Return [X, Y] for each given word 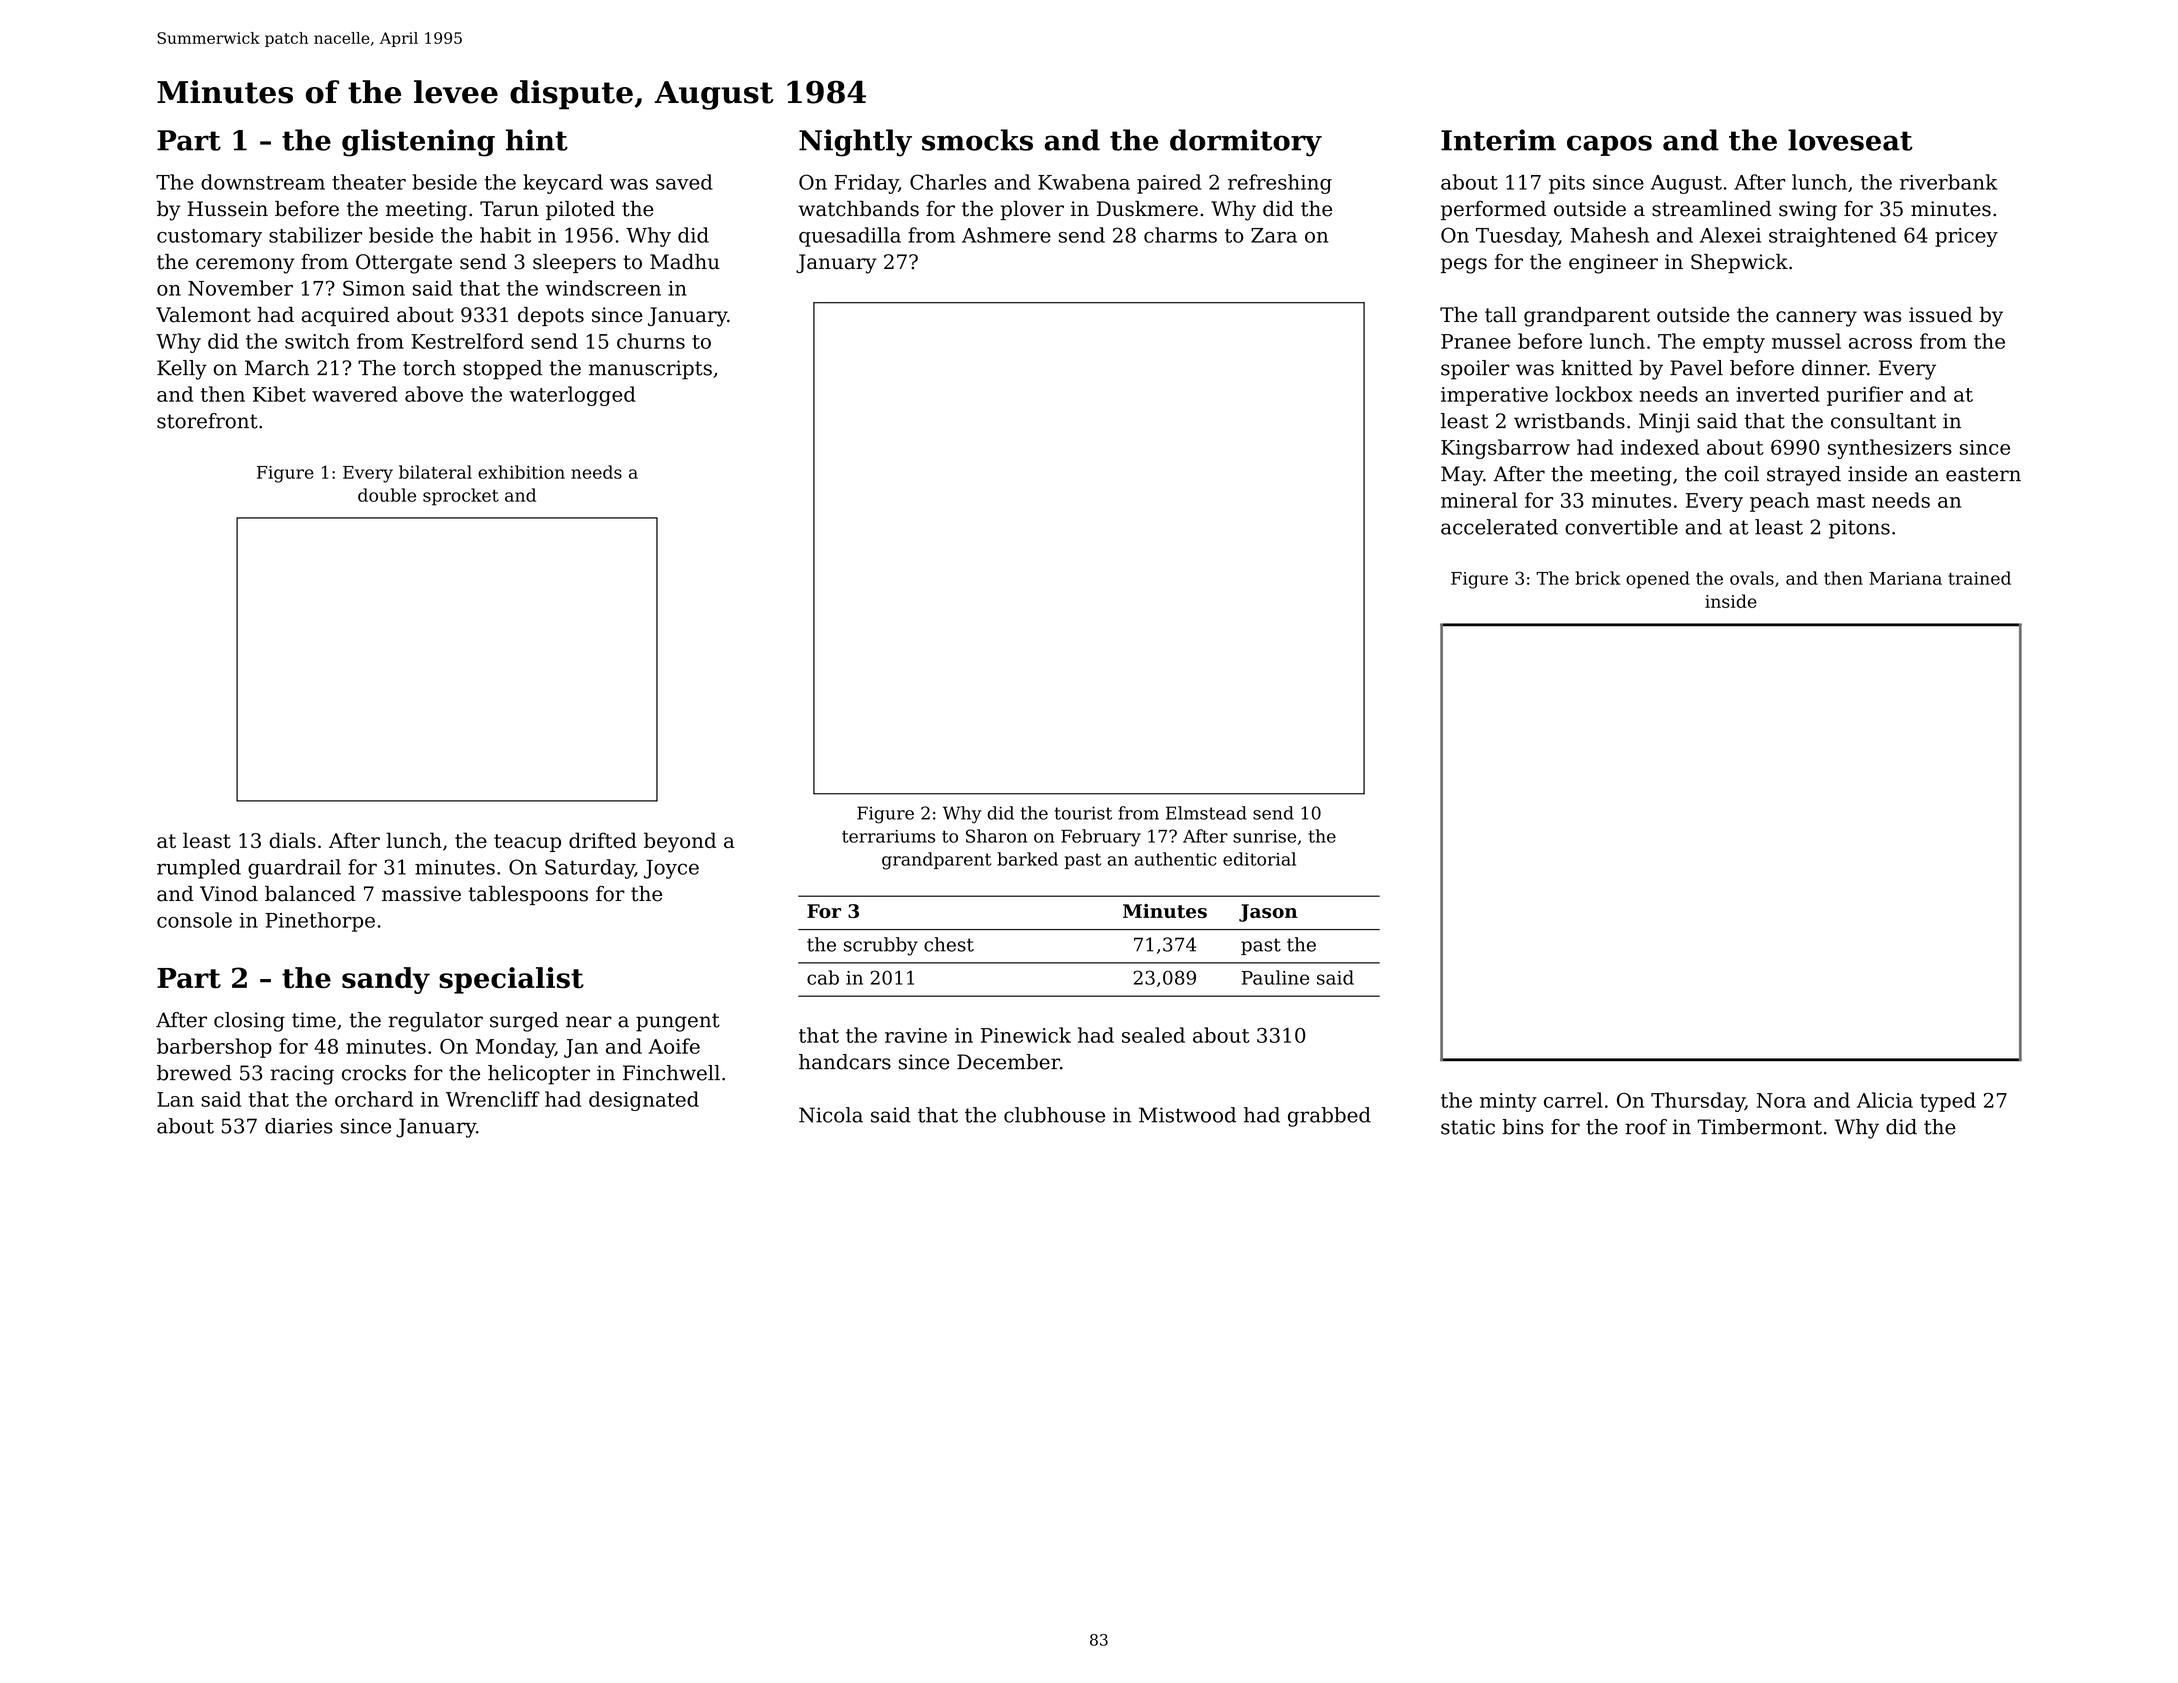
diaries [299, 1126]
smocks [977, 140]
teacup [527, 843]
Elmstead [1206, 813]
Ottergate [404, 264]
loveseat [1850, 140]
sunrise [1264, 836]
